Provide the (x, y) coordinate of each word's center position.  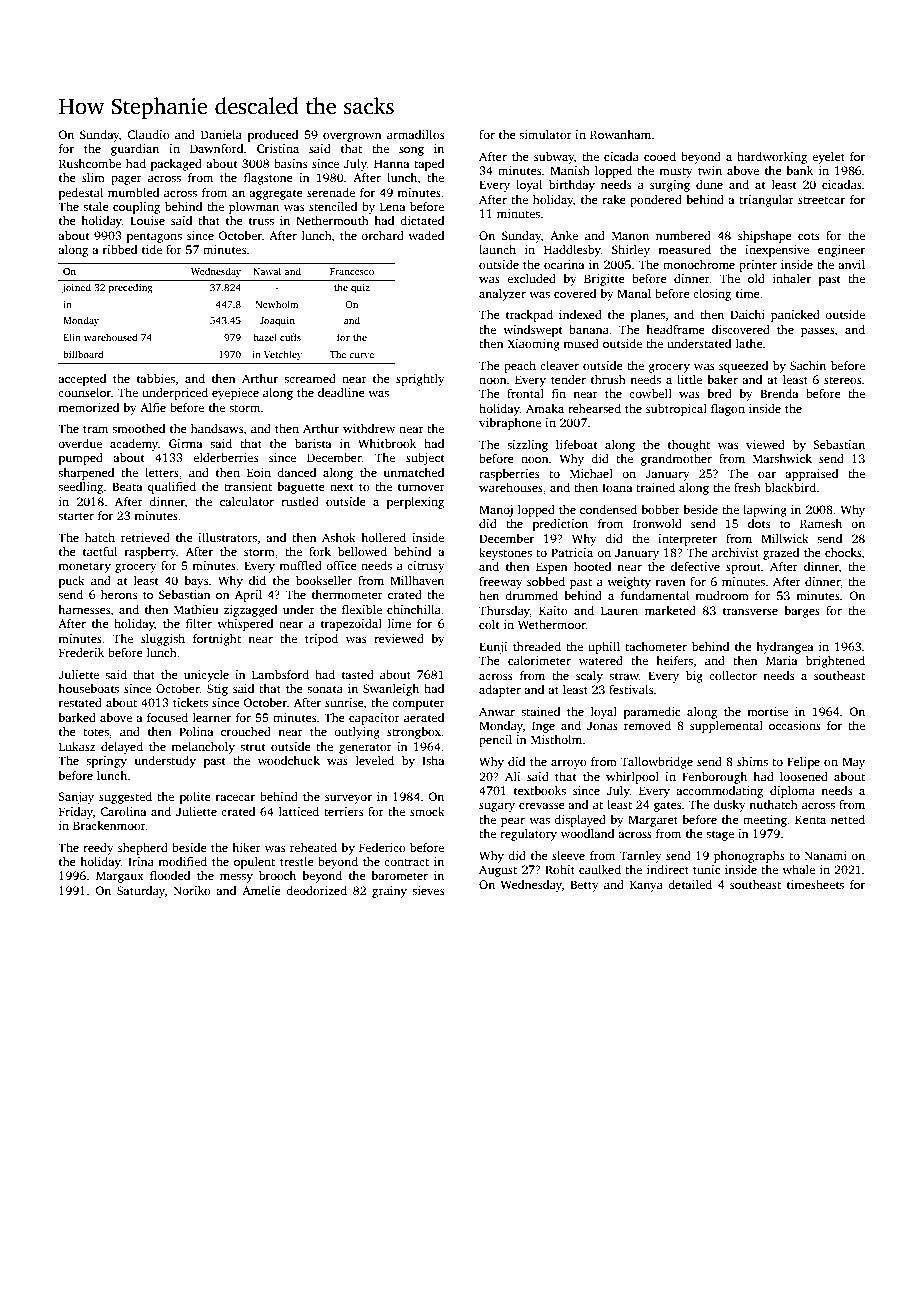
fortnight (217, 640)
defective (695, 566)
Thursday (504, 612)
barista (313, 443)
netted (848, 819)
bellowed (362, 551)
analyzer (502, 295)
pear (513, 822)
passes (818, 332)
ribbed (119, 249)
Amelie (261, 890)
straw (624, 676)
